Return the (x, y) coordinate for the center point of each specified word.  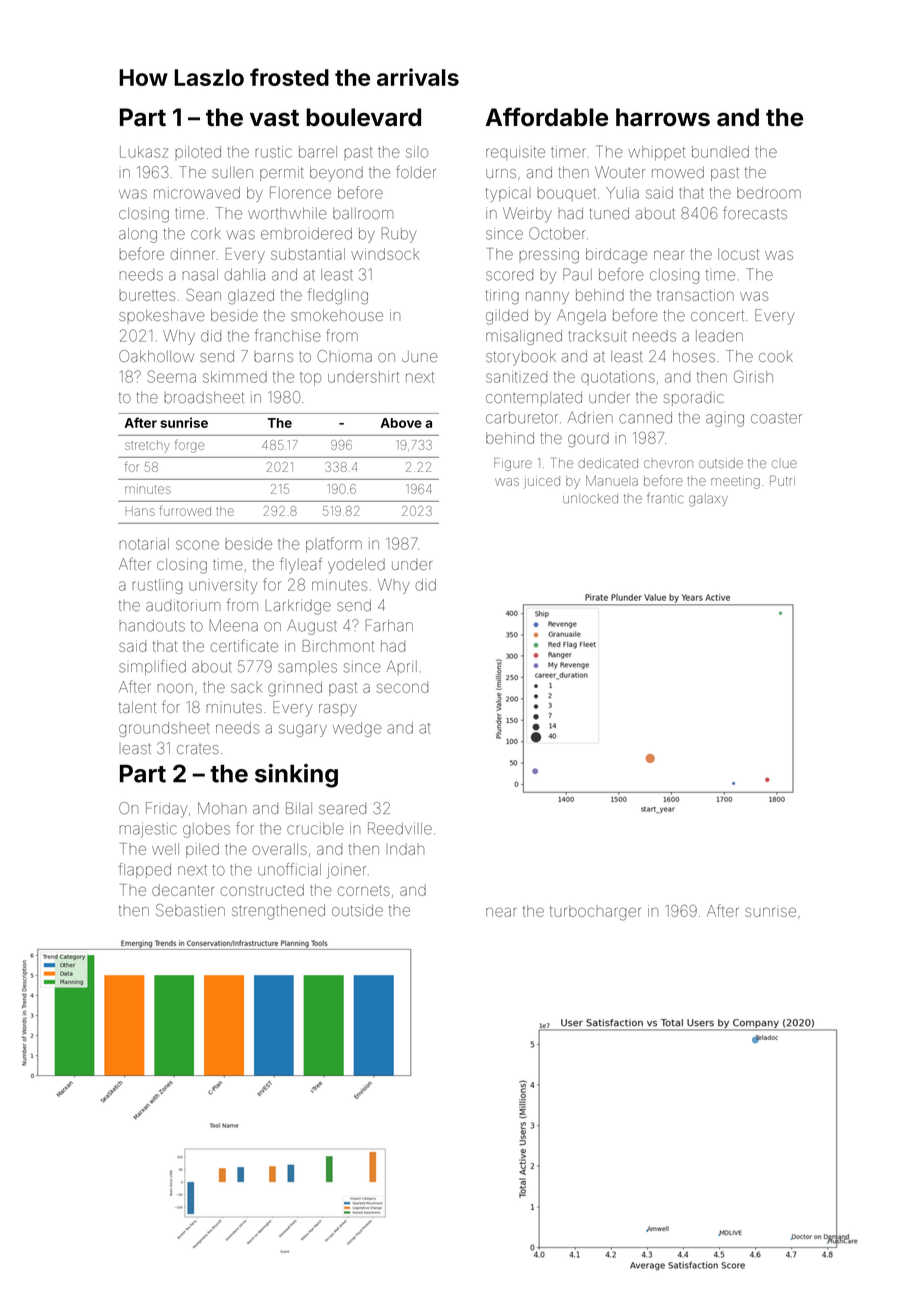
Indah (407, 849)
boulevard (363, 117)
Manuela (612, 481)
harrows (663, 117)
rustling (157, 586)
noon (175, 688)
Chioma (344, 356)
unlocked (590, 499)
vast (274, 118)
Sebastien (190, 910)
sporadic (694, 398)
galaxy (708, 500)
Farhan (389, 625)
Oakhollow (156, 356)
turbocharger (595, 912)
